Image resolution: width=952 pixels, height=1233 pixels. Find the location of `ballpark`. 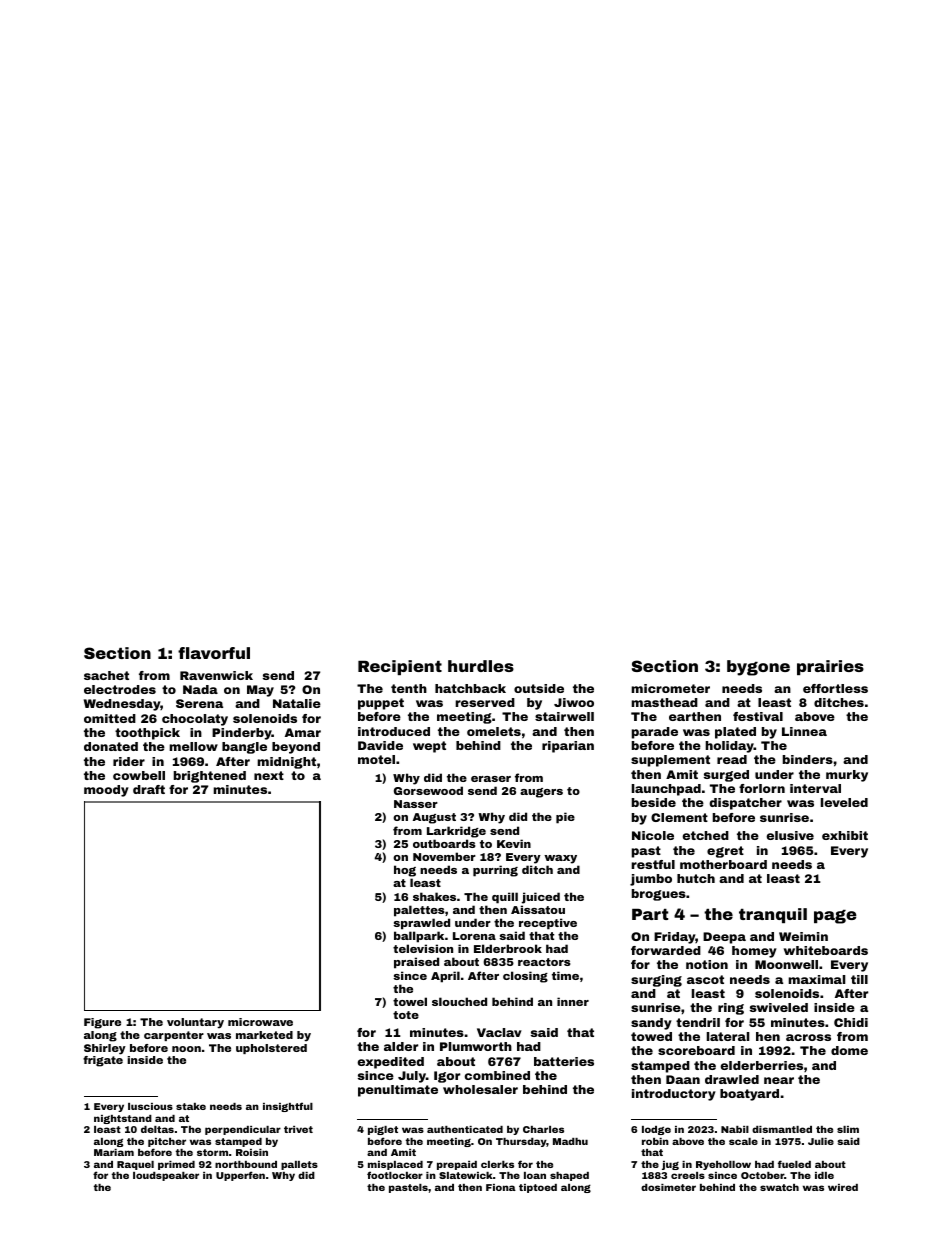

ballpark is located at coordinates (419, 937).
